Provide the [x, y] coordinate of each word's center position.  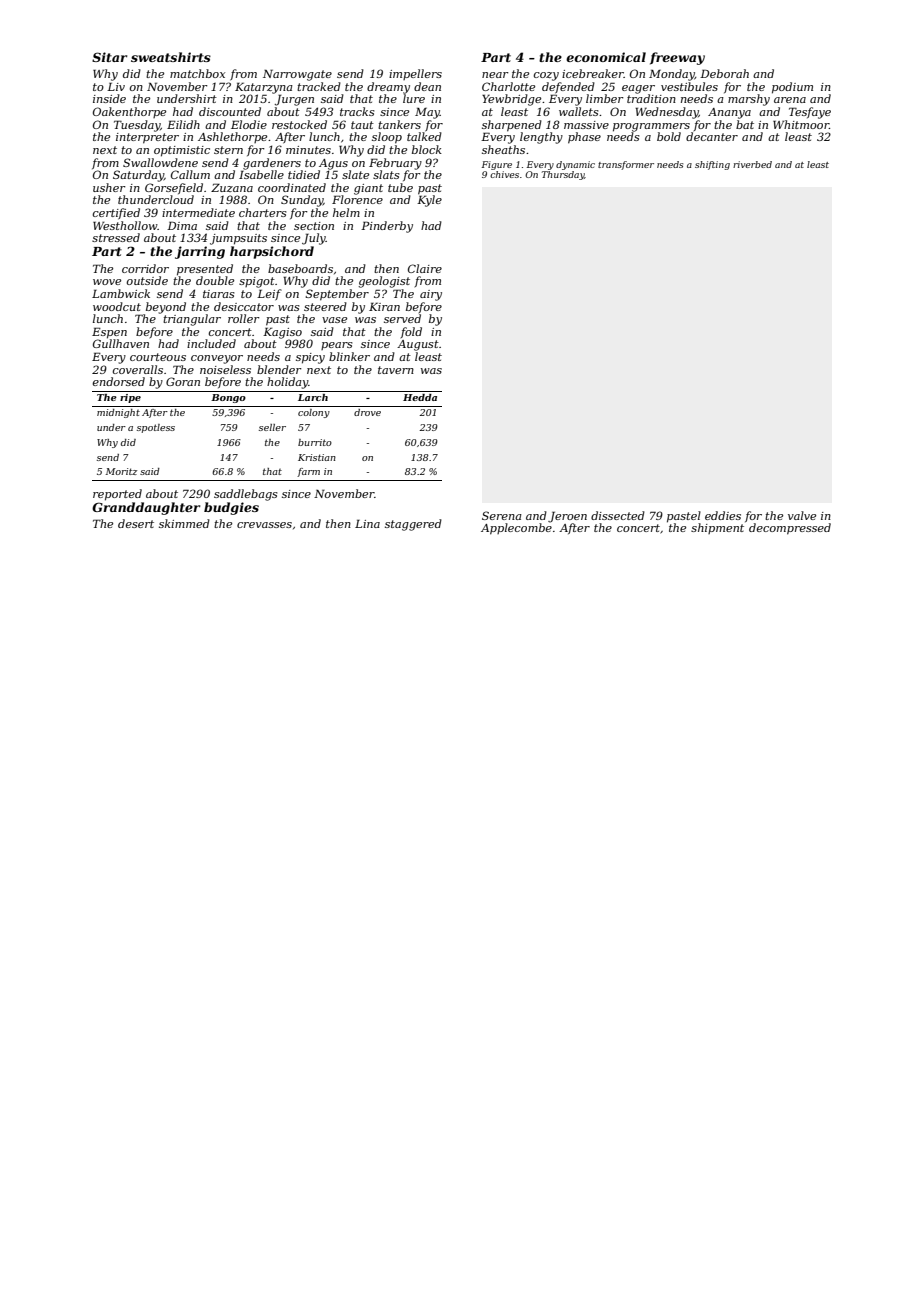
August [418, 345]
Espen [109, 333]
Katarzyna [264, 88]
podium [792, 88]
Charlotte [508, 86]
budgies [231, 508]
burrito [315, 442]
